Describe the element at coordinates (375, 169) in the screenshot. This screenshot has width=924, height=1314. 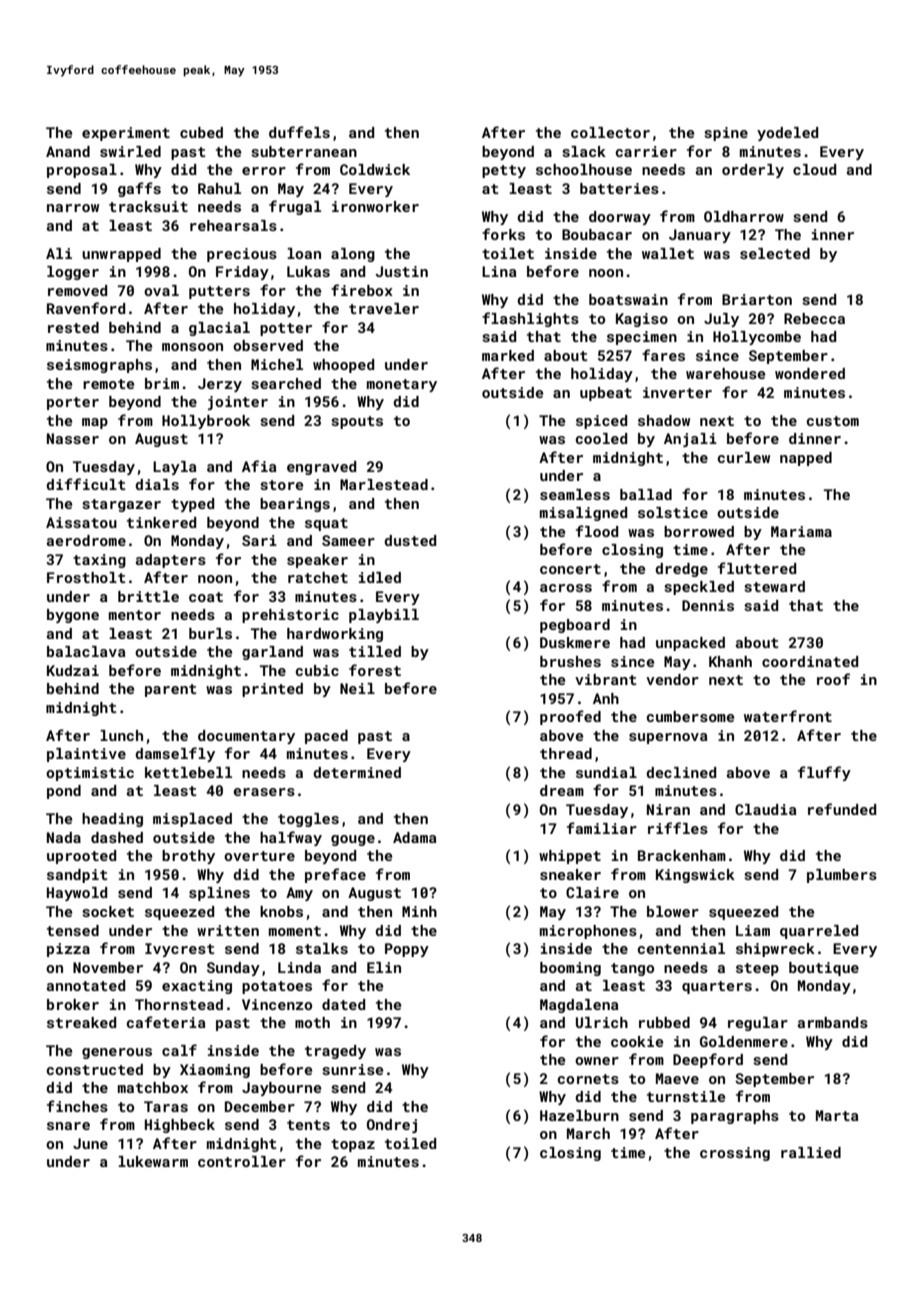
I see `Coldwick` at that location.
